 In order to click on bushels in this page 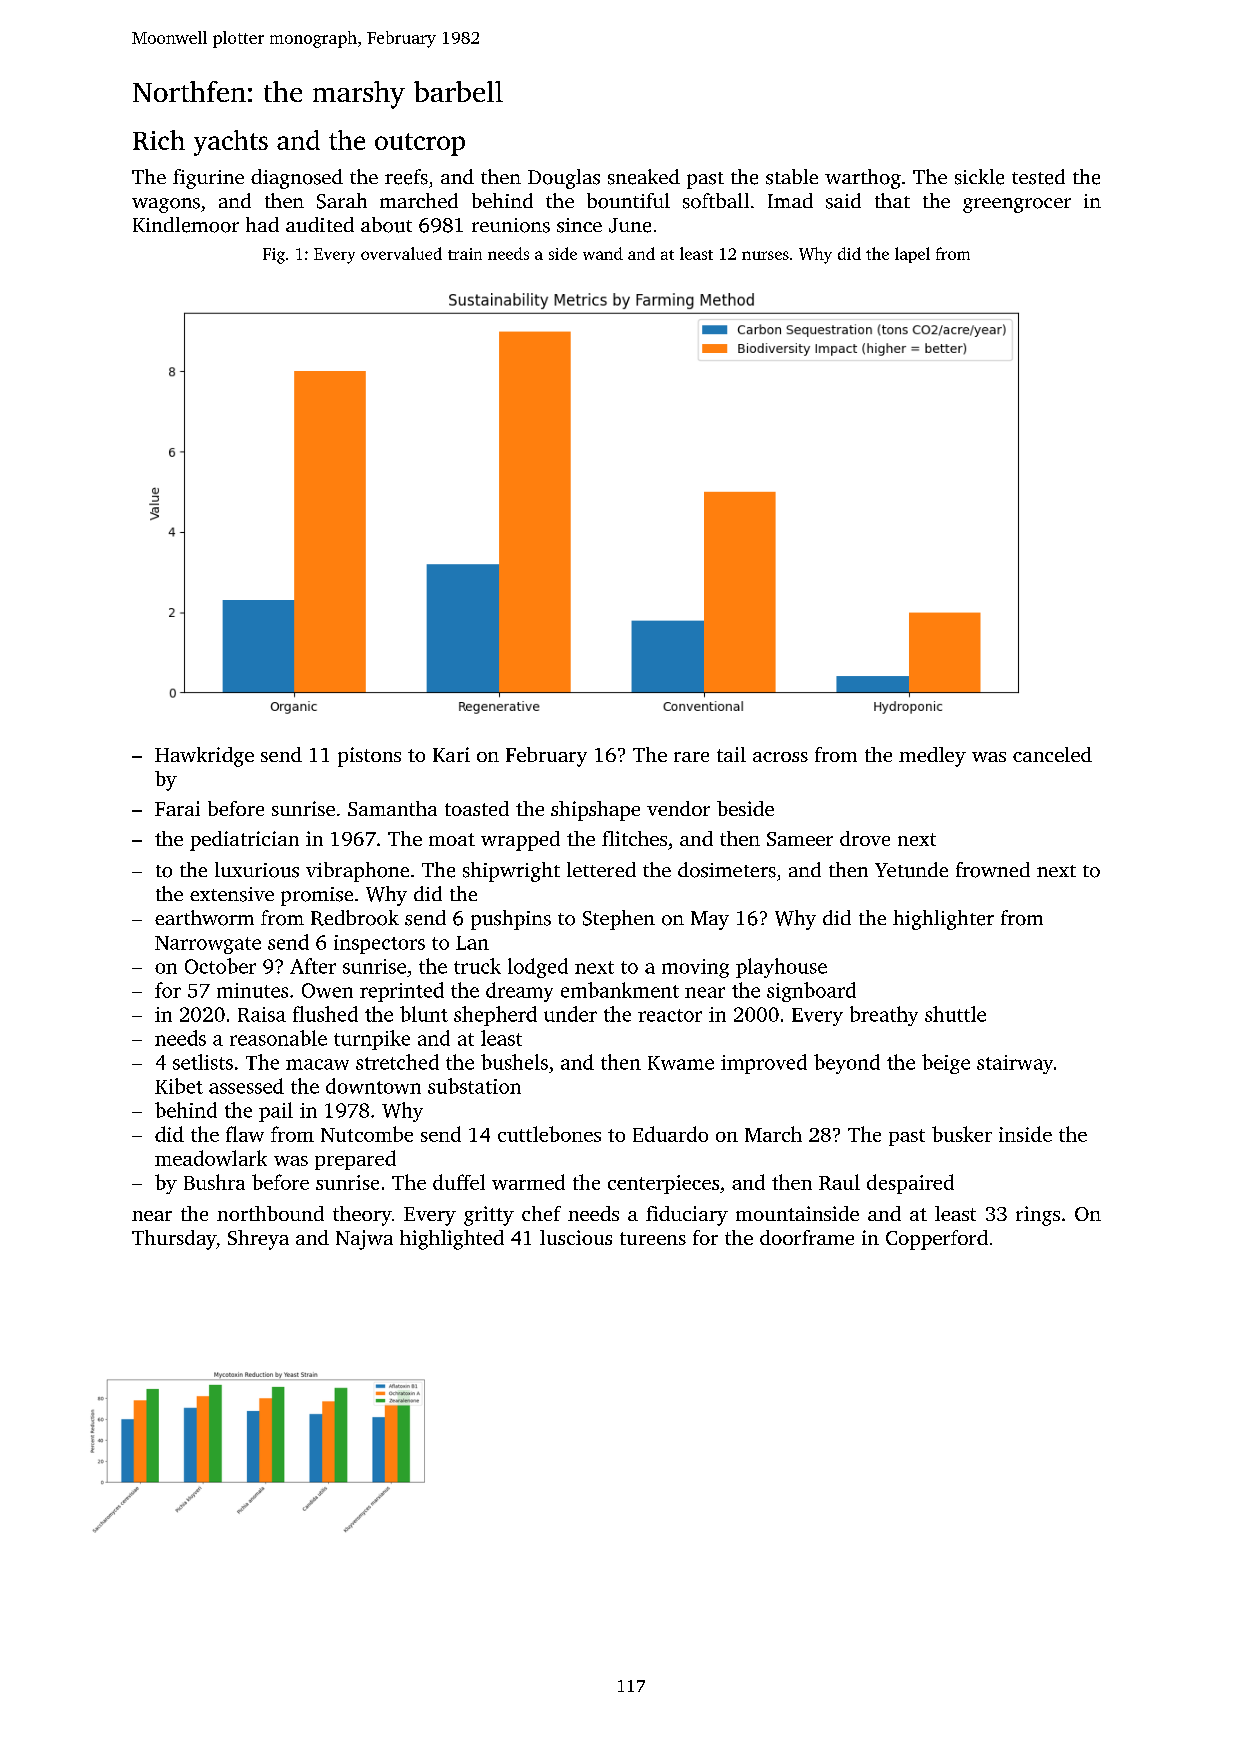, I will do `click(514, 1062)`.
